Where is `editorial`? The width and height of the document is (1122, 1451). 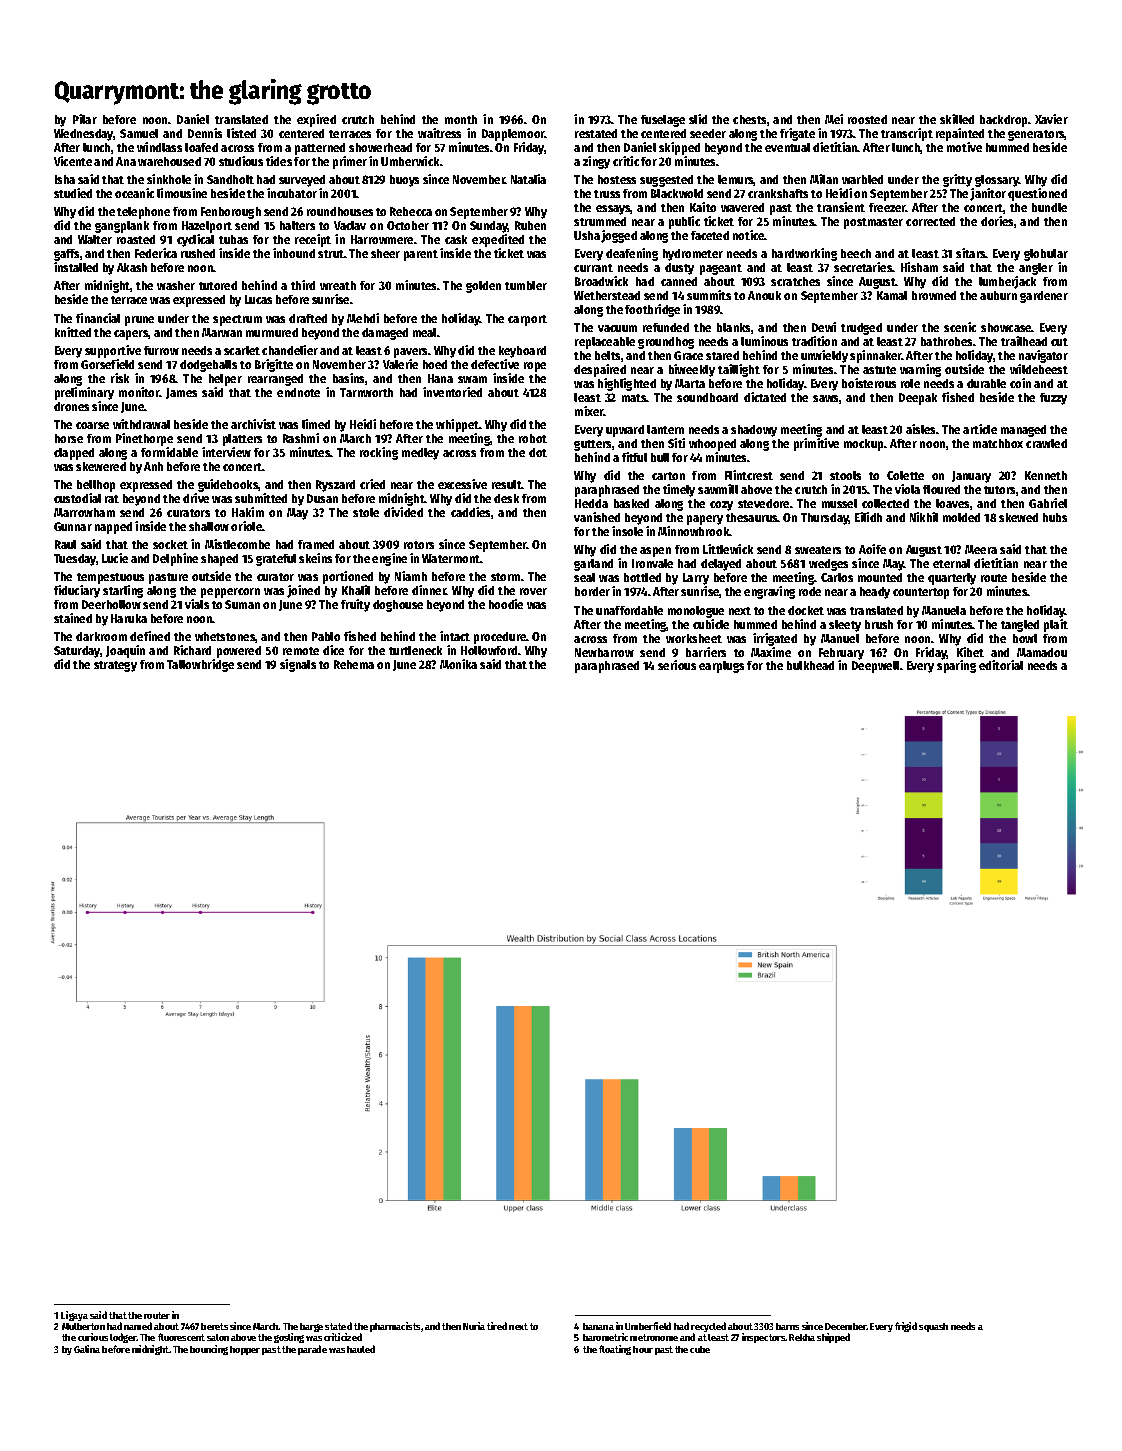
editorial is located at coordinates (1001, 665).
